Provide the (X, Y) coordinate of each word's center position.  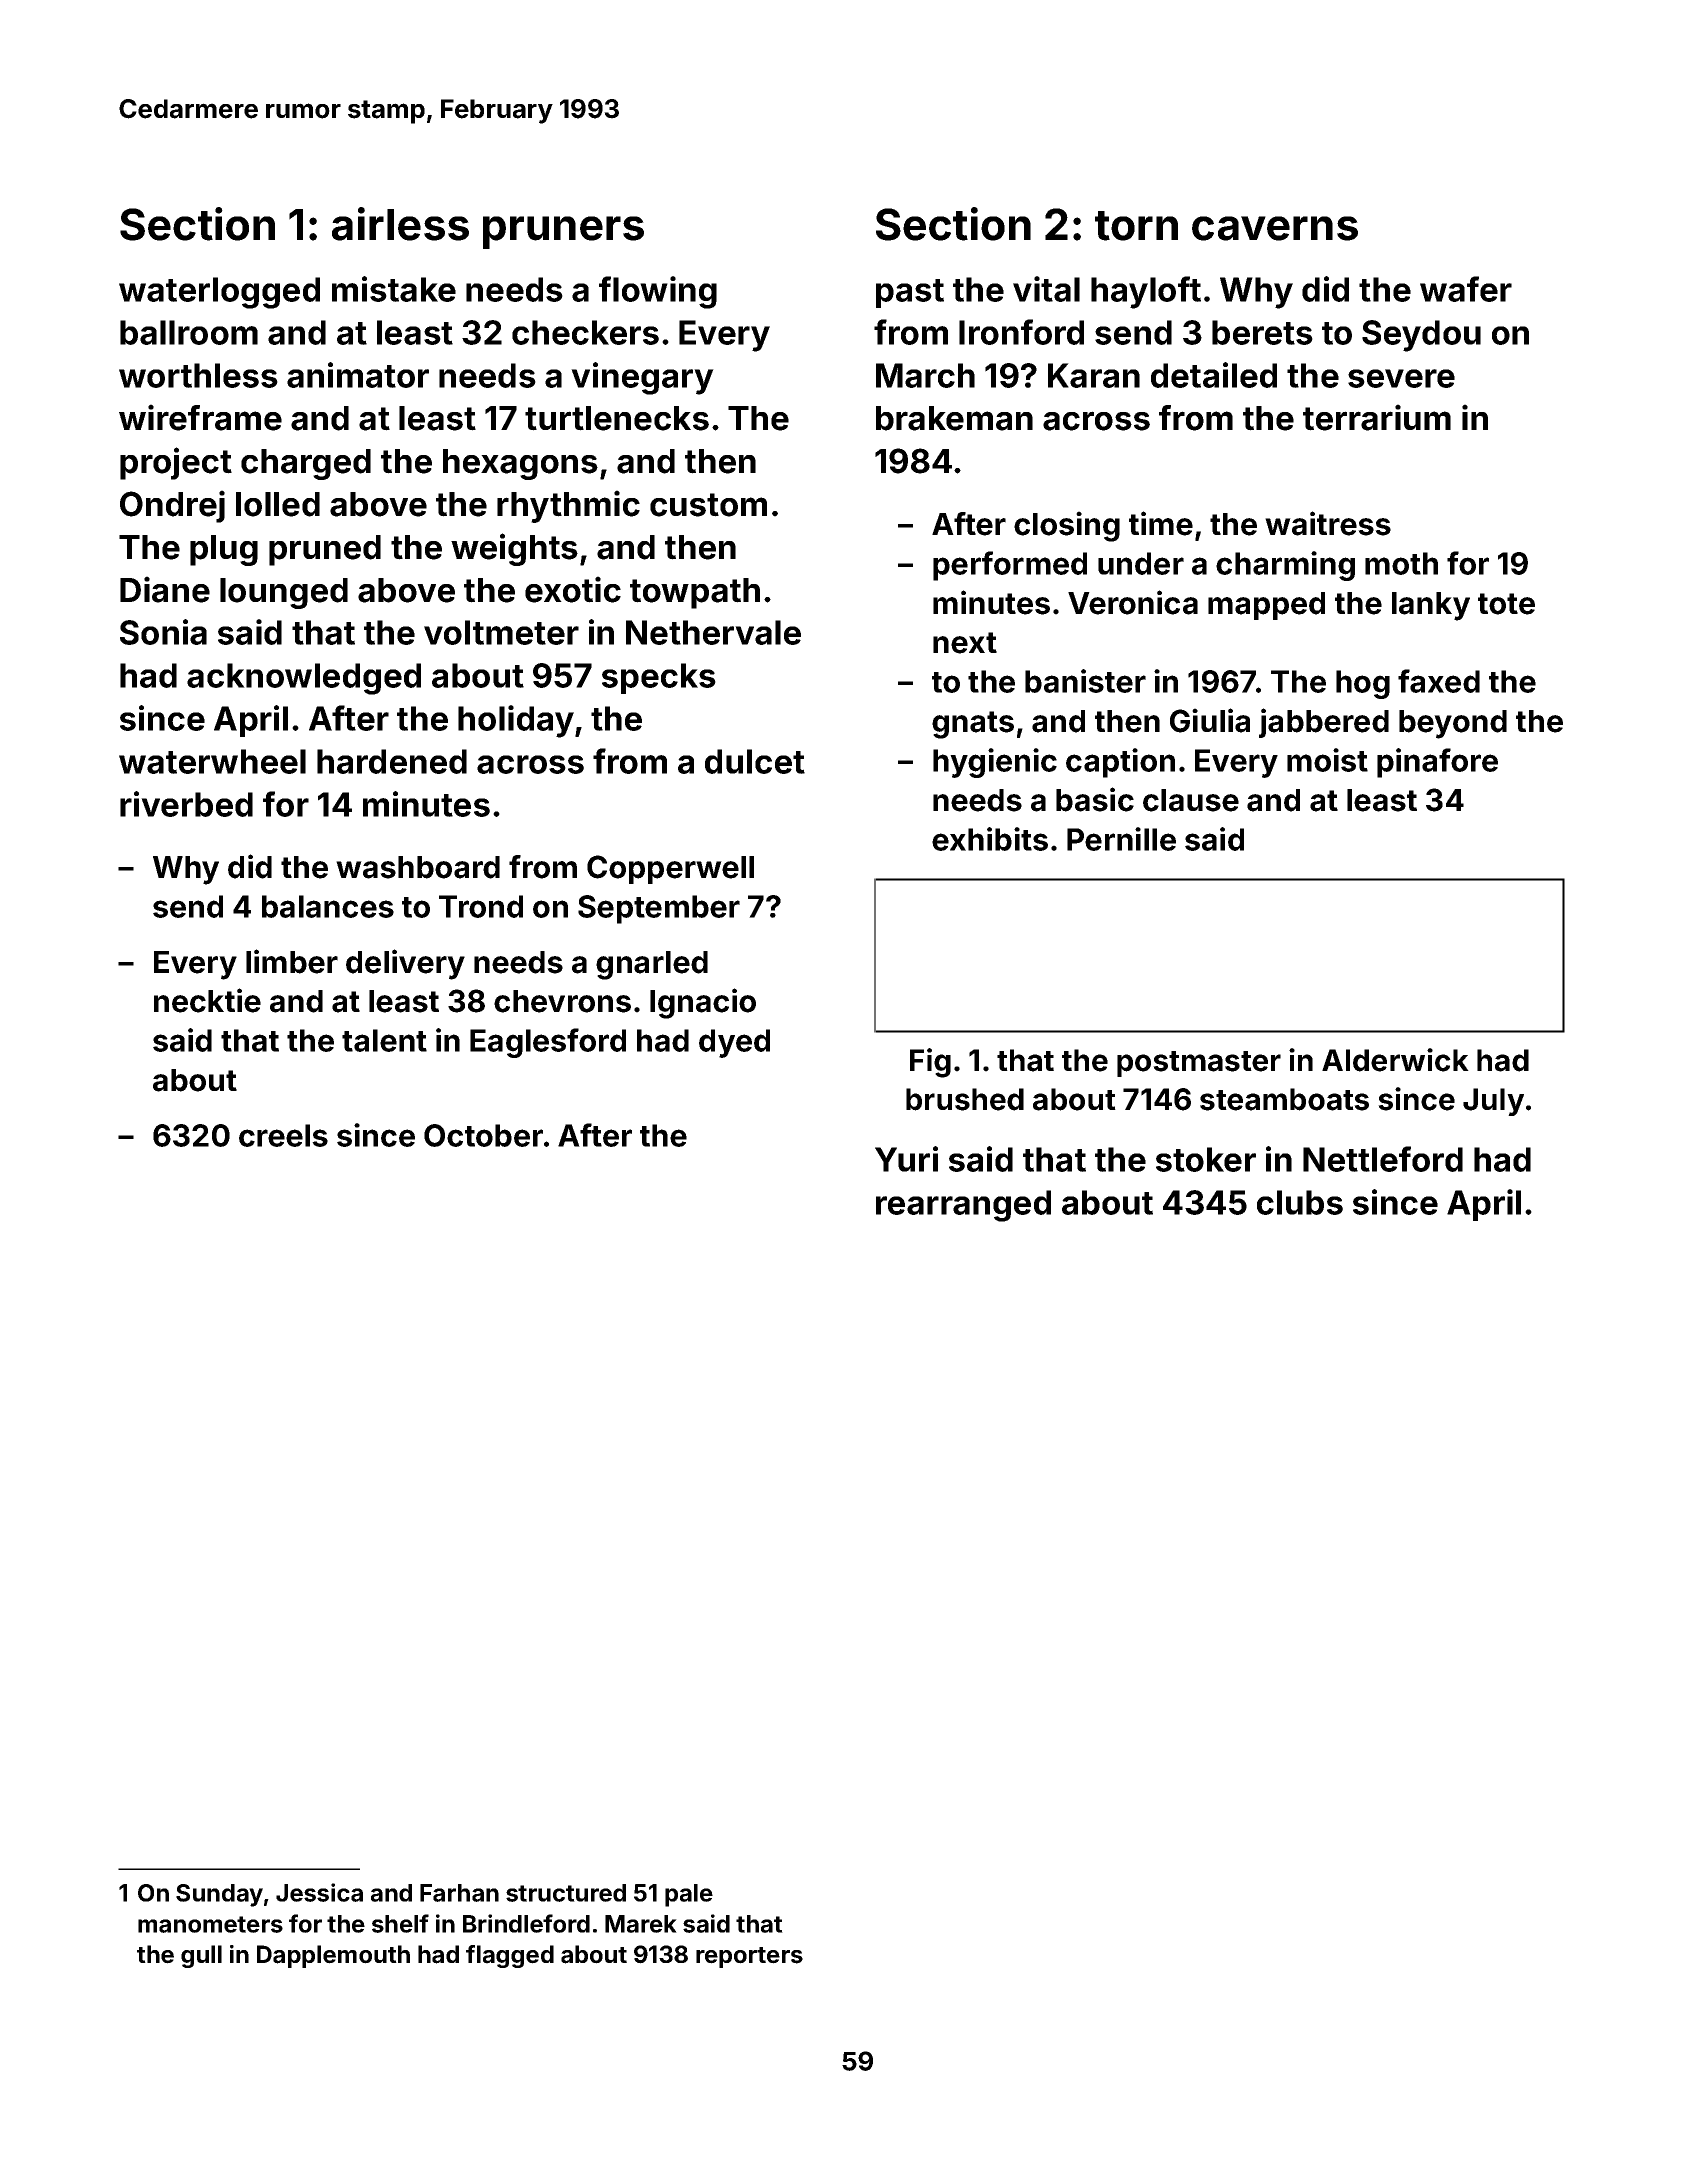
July (1493, 1102)
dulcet (755, 761)
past (910, 293)
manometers (210, 1924)
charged (306, 464)
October (483, 1135)
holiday (516, 721)
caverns (1275, 228)
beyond (1453, 724)
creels (283, 1135)
